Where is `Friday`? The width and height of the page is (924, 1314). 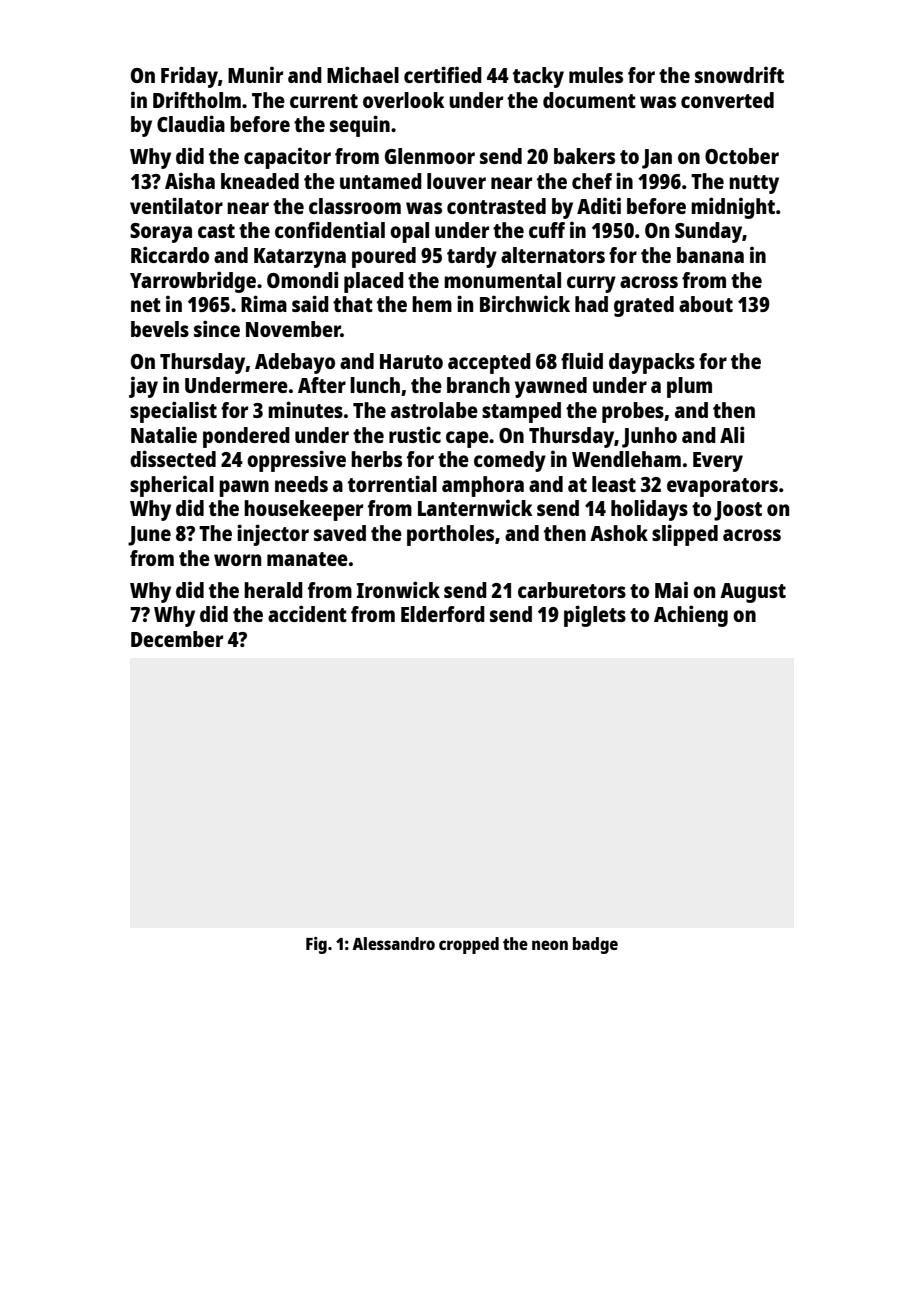 Friday is located at coordinates (189, 77).
